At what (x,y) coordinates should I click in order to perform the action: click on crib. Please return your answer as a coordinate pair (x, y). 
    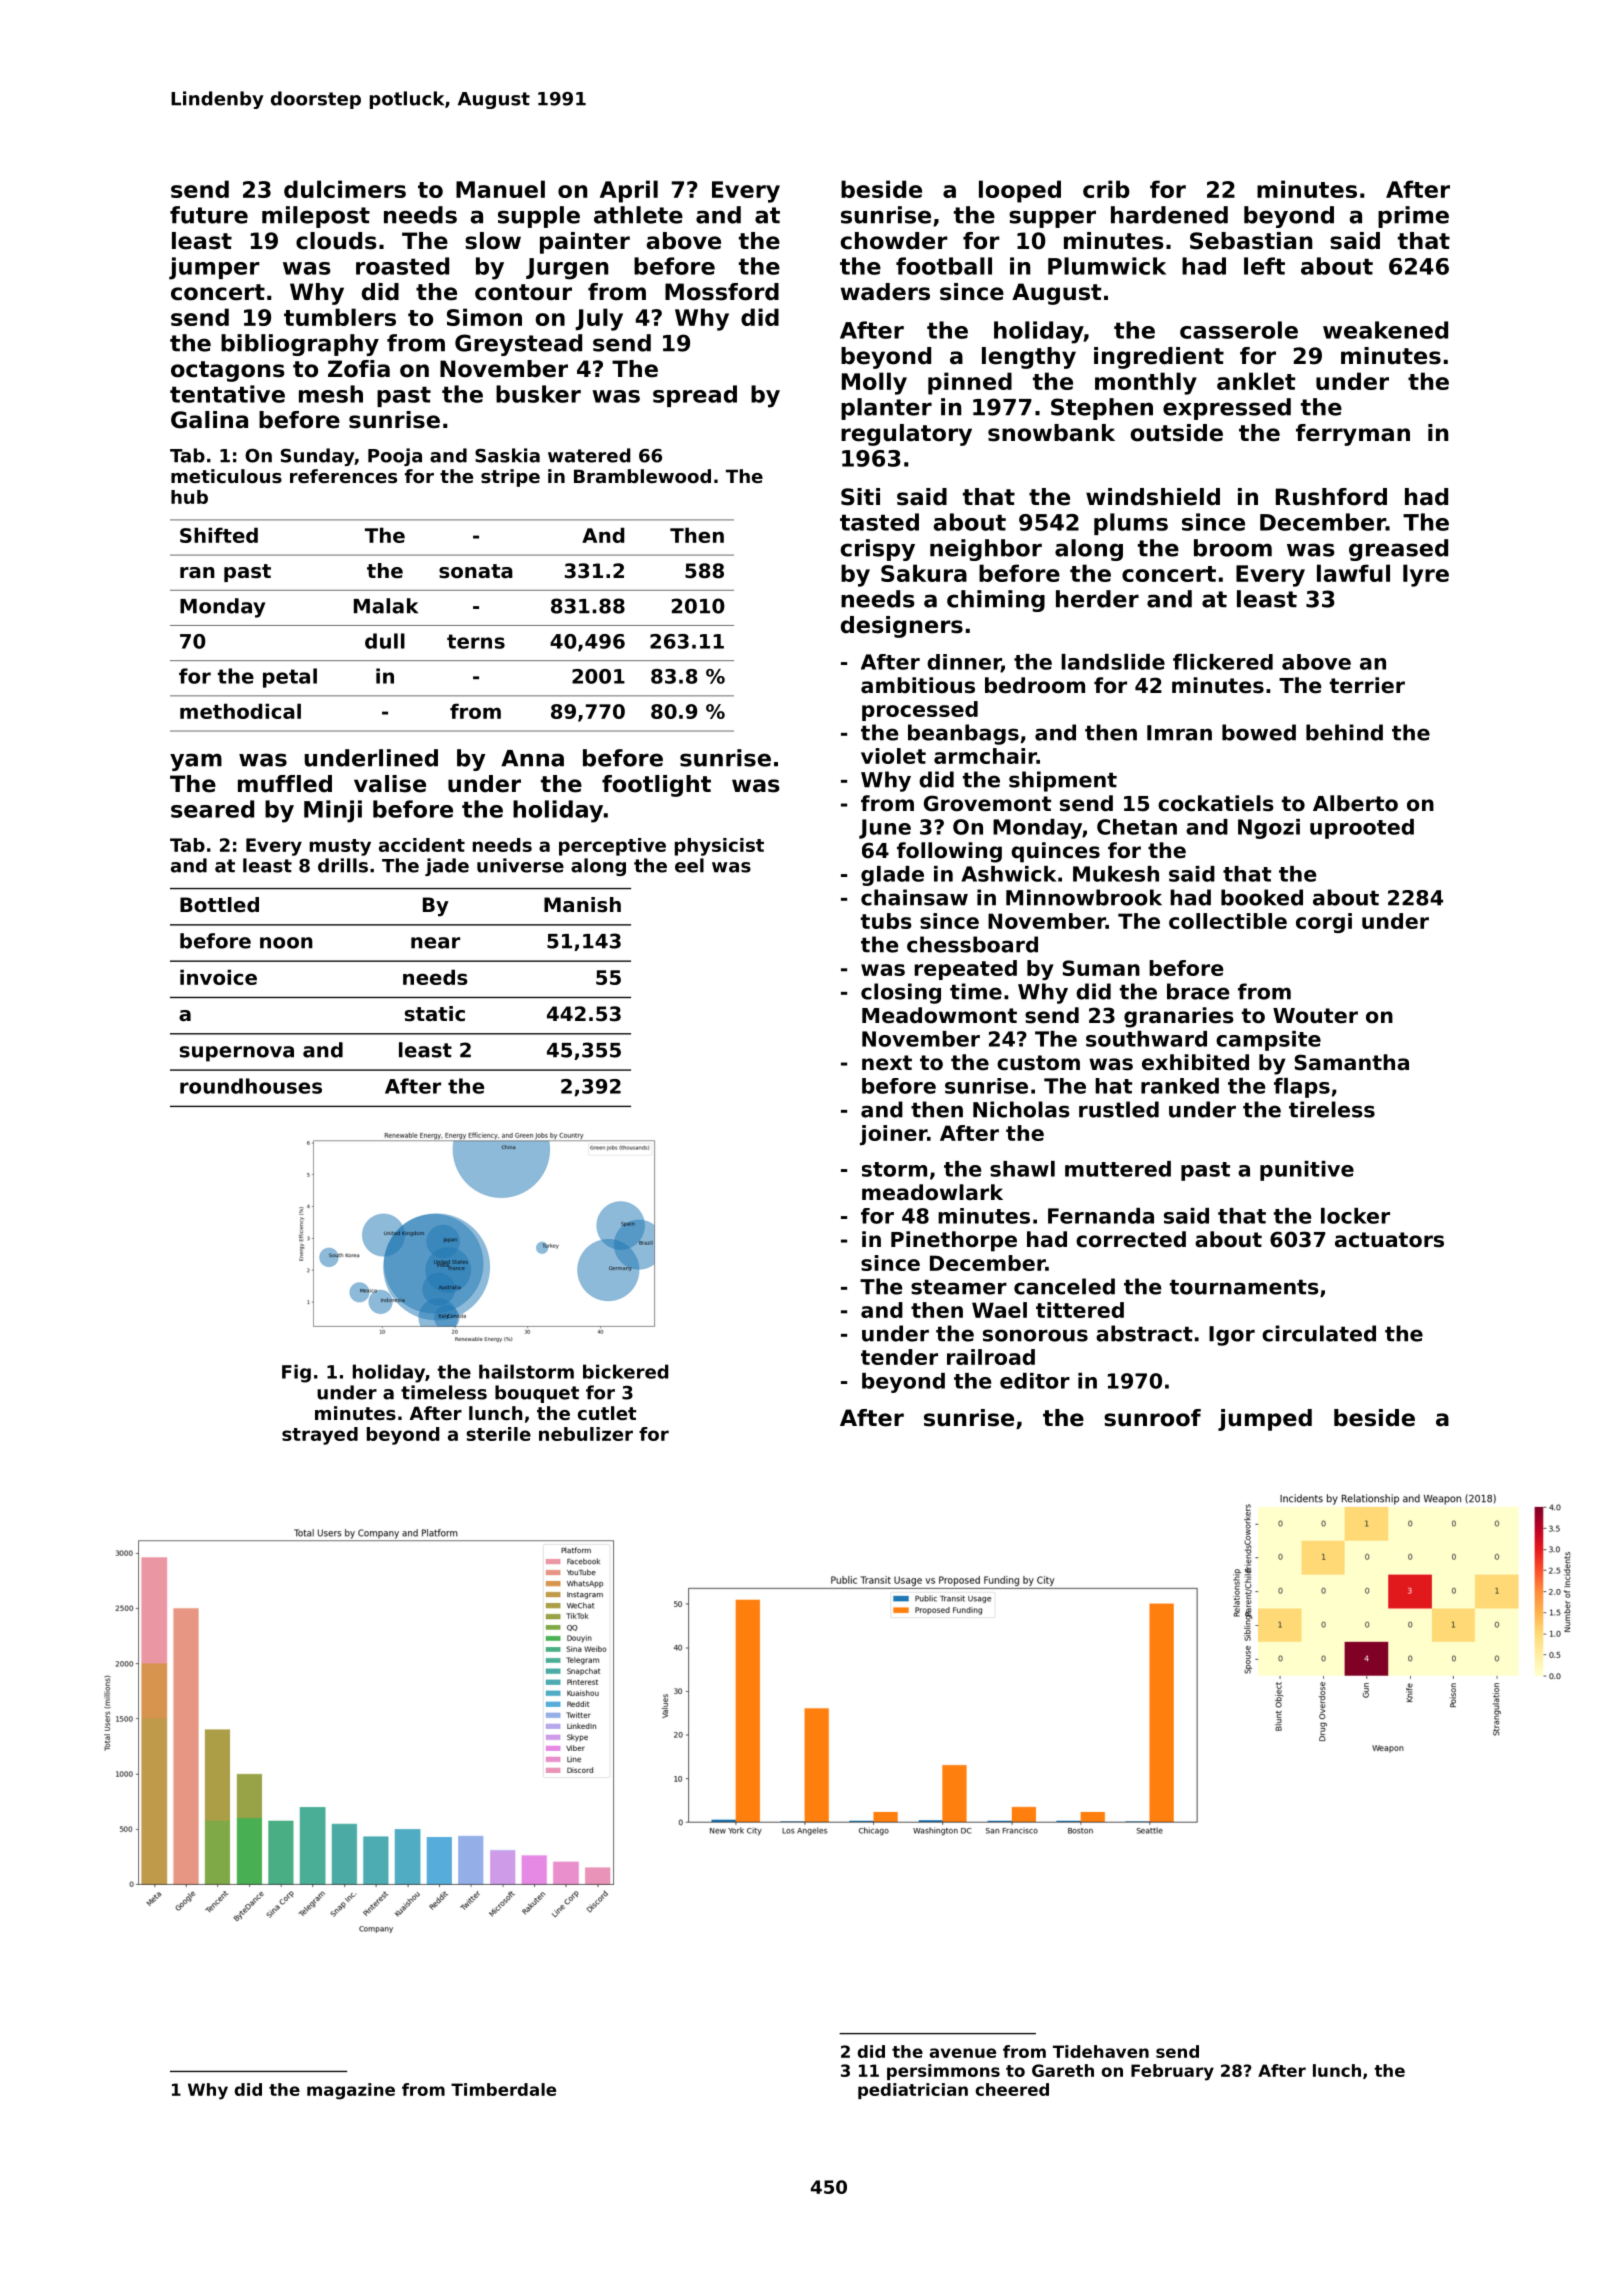
    Looking at the image, I should click on (1106, 189).
